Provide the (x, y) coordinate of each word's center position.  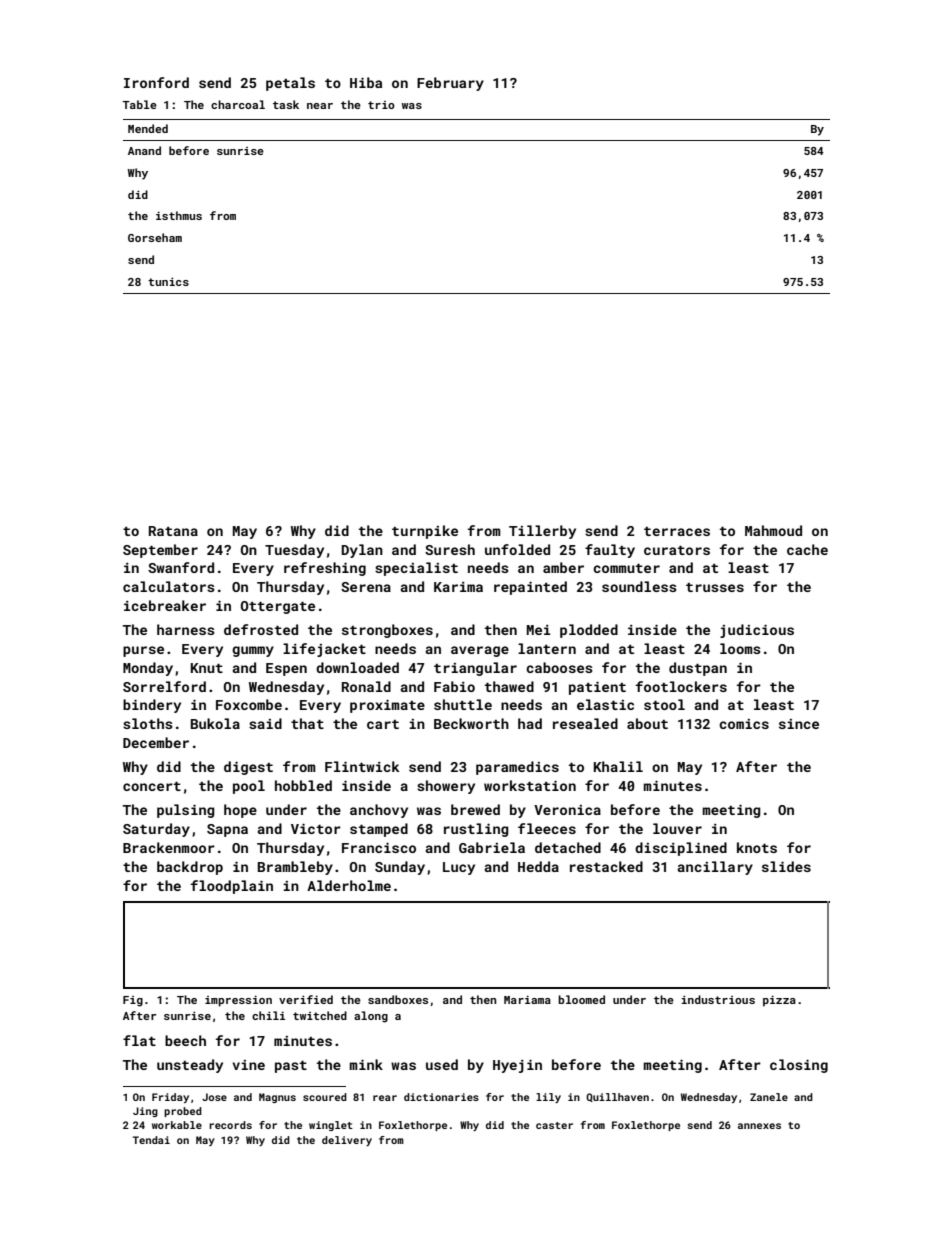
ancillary (715, 868)
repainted (530, 588)
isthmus (179, 215)
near (320, 106)
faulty (610, 551)
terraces (677, 531)
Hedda (538, 866)
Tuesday (294, 551)
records (230, 1125)
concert (152, 786)
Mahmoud (773, 530)
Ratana (173, 531)
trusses (715, 587)
